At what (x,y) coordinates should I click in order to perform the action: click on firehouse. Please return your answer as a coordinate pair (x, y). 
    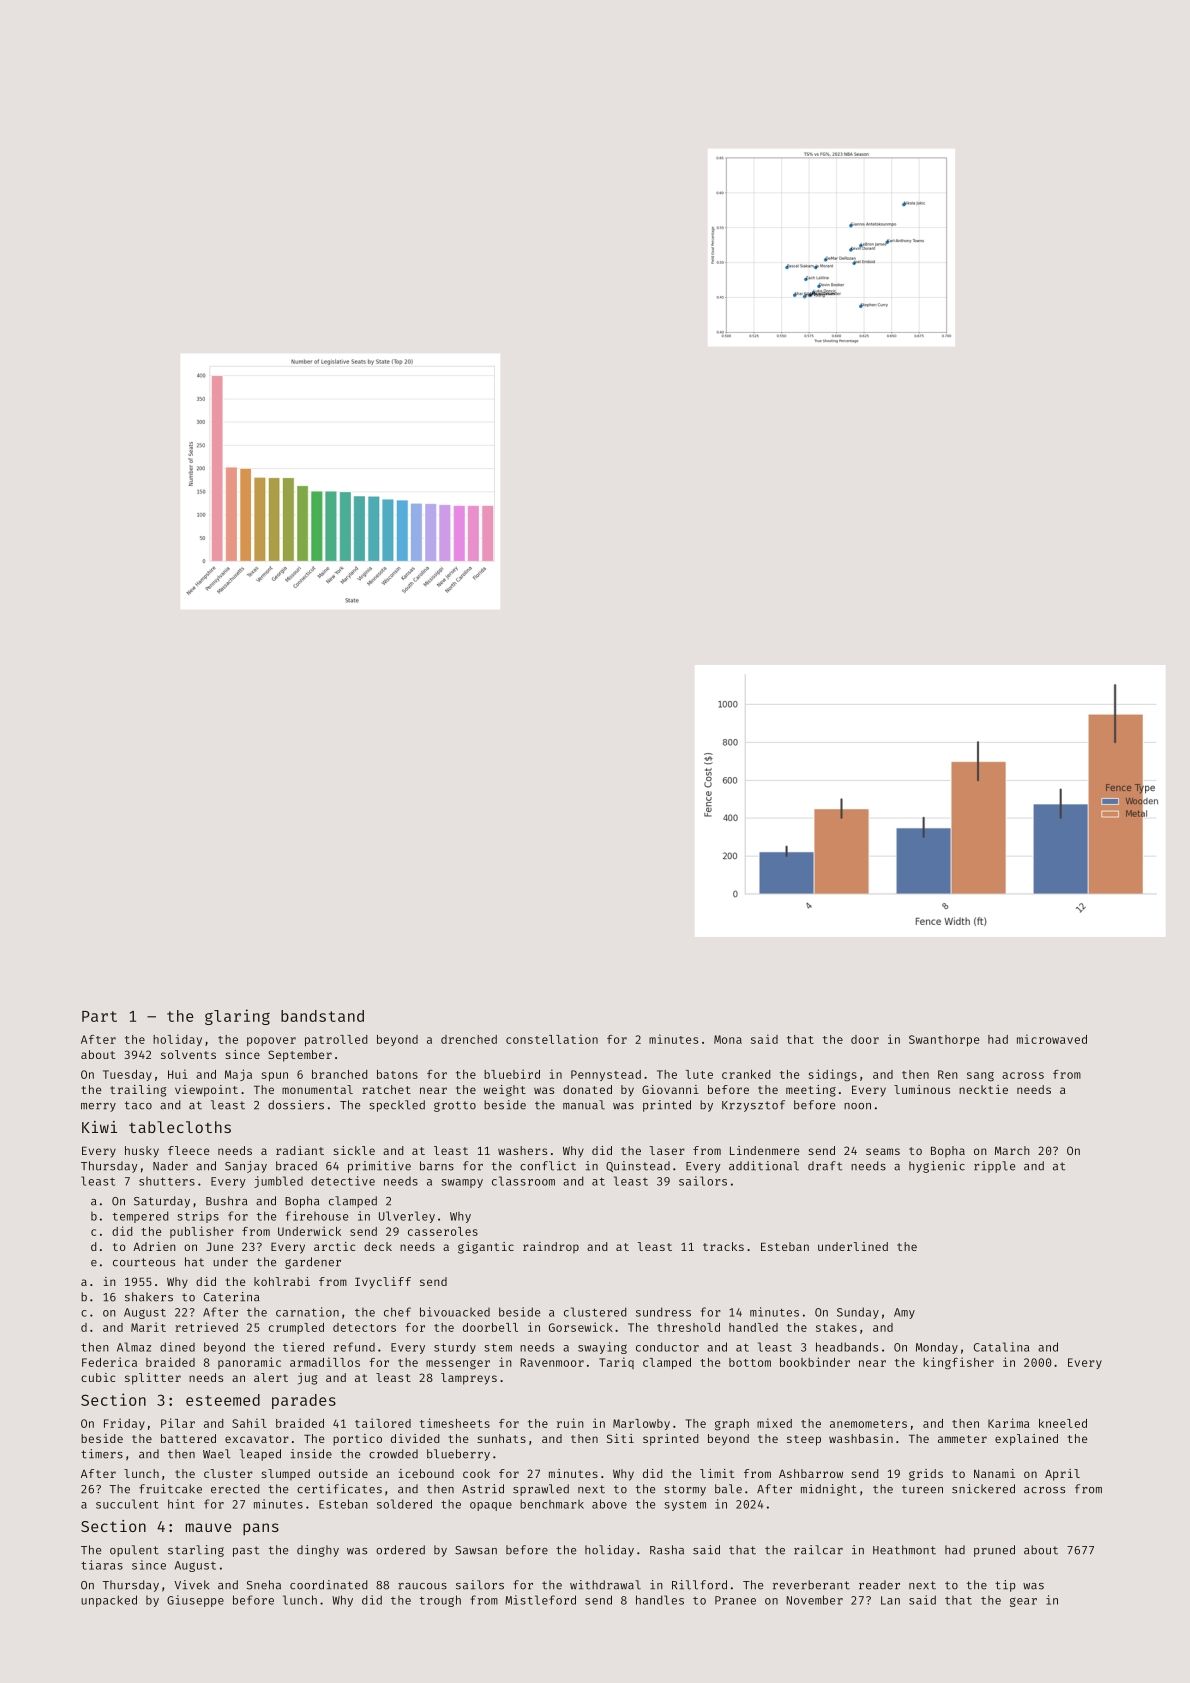
    Looking at the image, I should click on (317, 1216).
